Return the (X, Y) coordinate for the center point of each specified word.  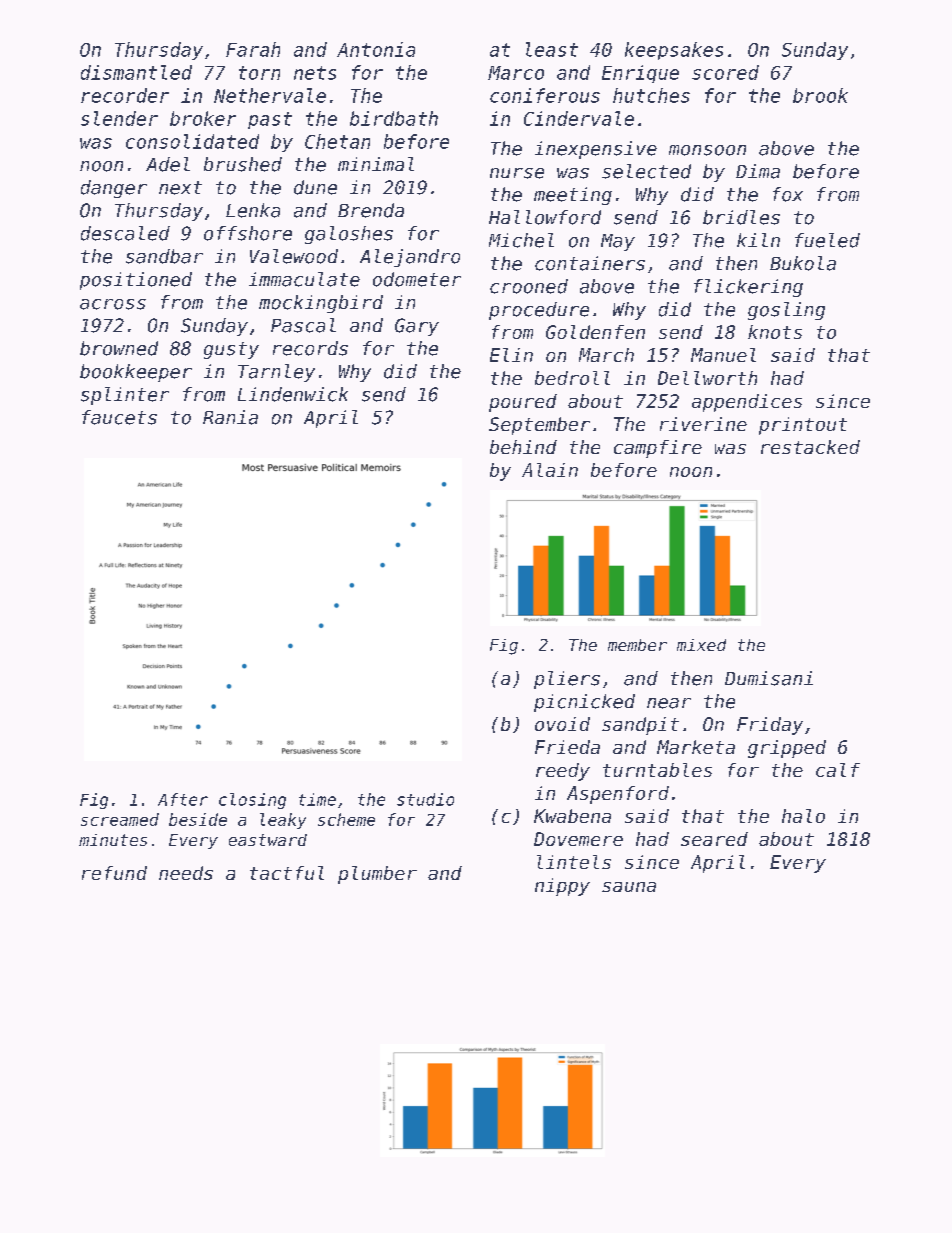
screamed (120, 819)
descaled (125, 233)
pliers (567, 680)
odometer (417, 279)
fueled (827, 240)
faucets (119, 417)
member (637, 645)
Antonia (376, 49)
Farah (253, 49)
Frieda (567, 747)
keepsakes (674, 51)
